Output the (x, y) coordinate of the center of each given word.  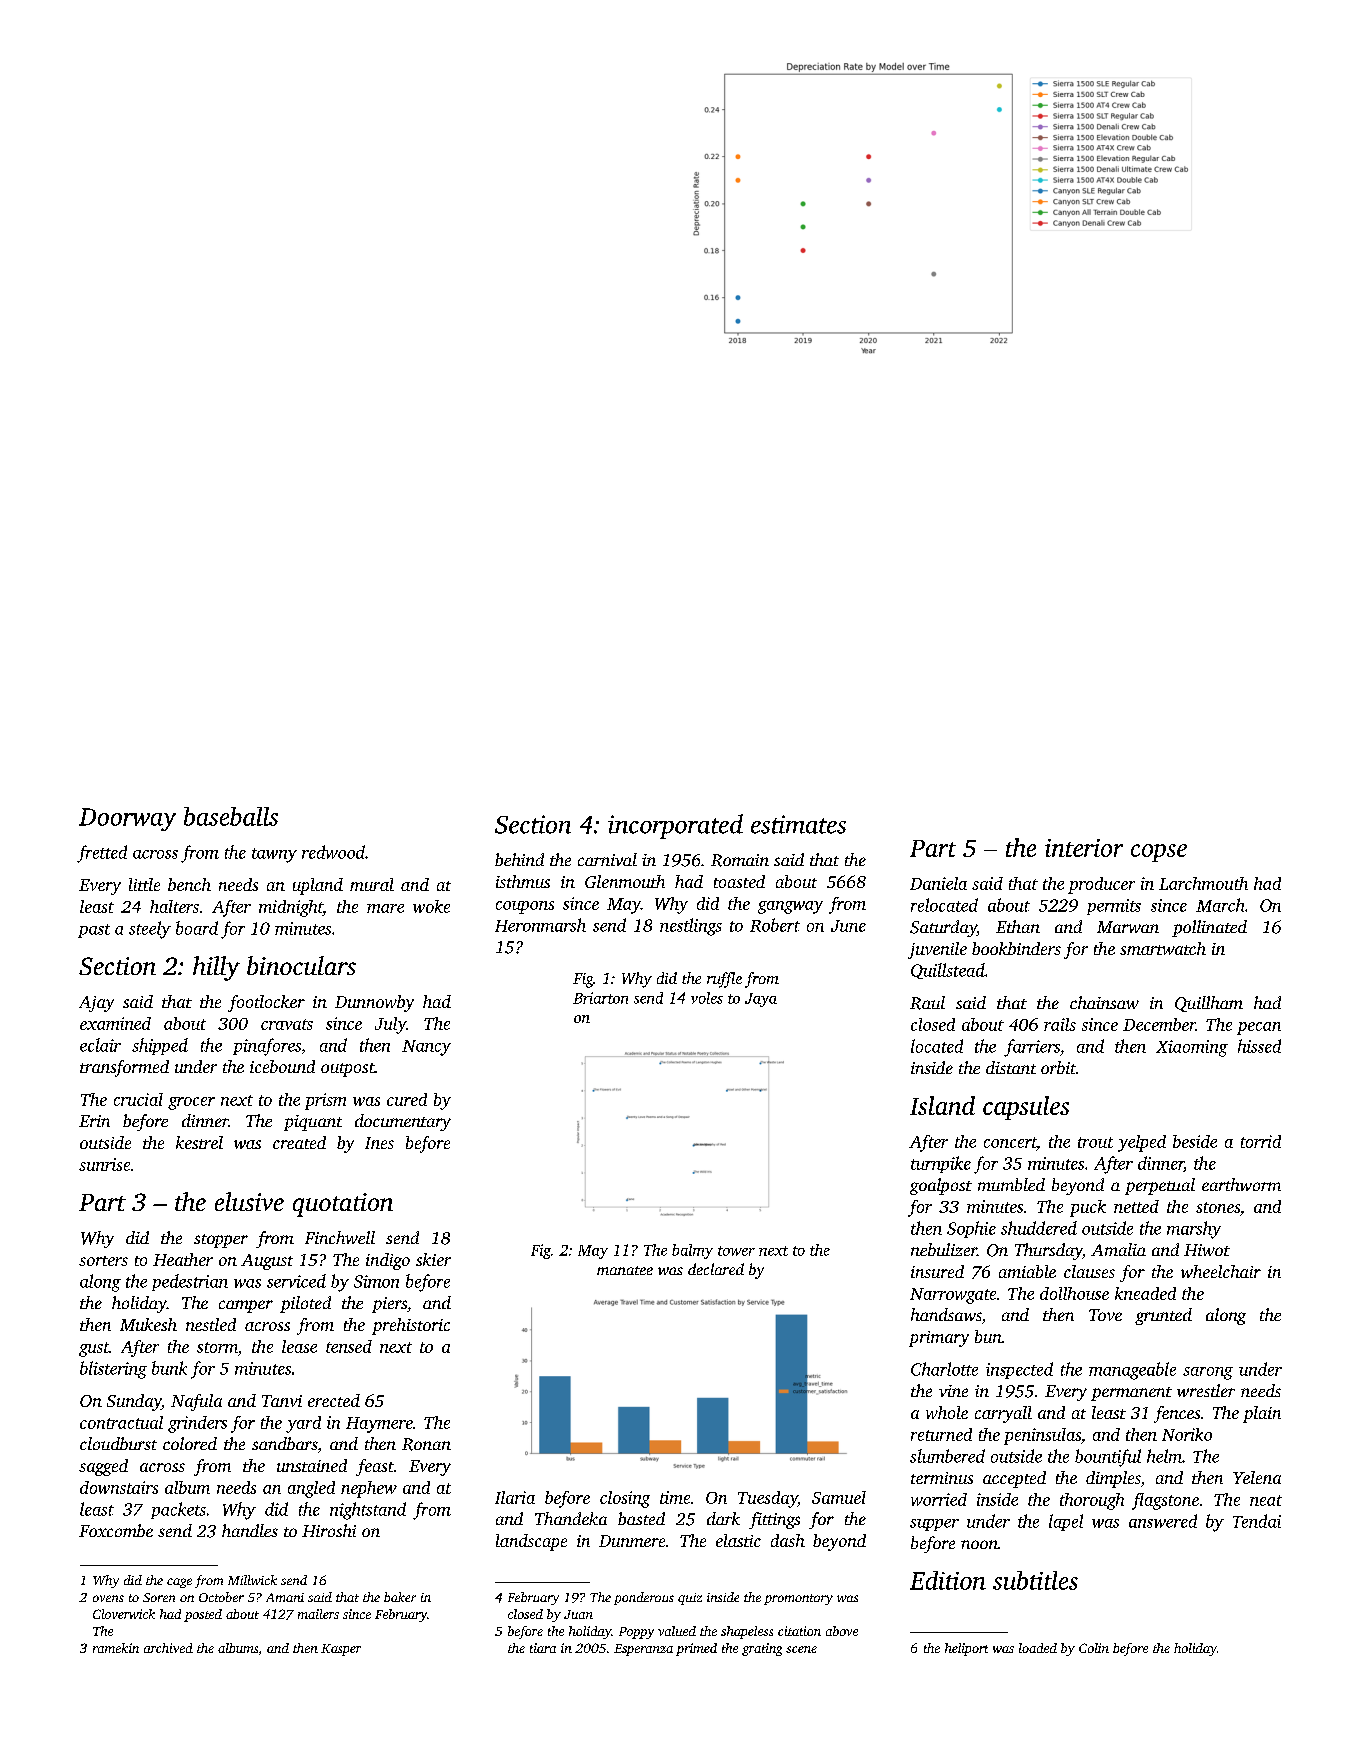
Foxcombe (116, 1530)
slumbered (947, 1456)
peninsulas (1042, 1436)
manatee (625, 1270)
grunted (1163, 1316)
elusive (249, 1201)
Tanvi (282, 1401)
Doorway (127, 819)
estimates (798, 824)
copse (1159, 853)
